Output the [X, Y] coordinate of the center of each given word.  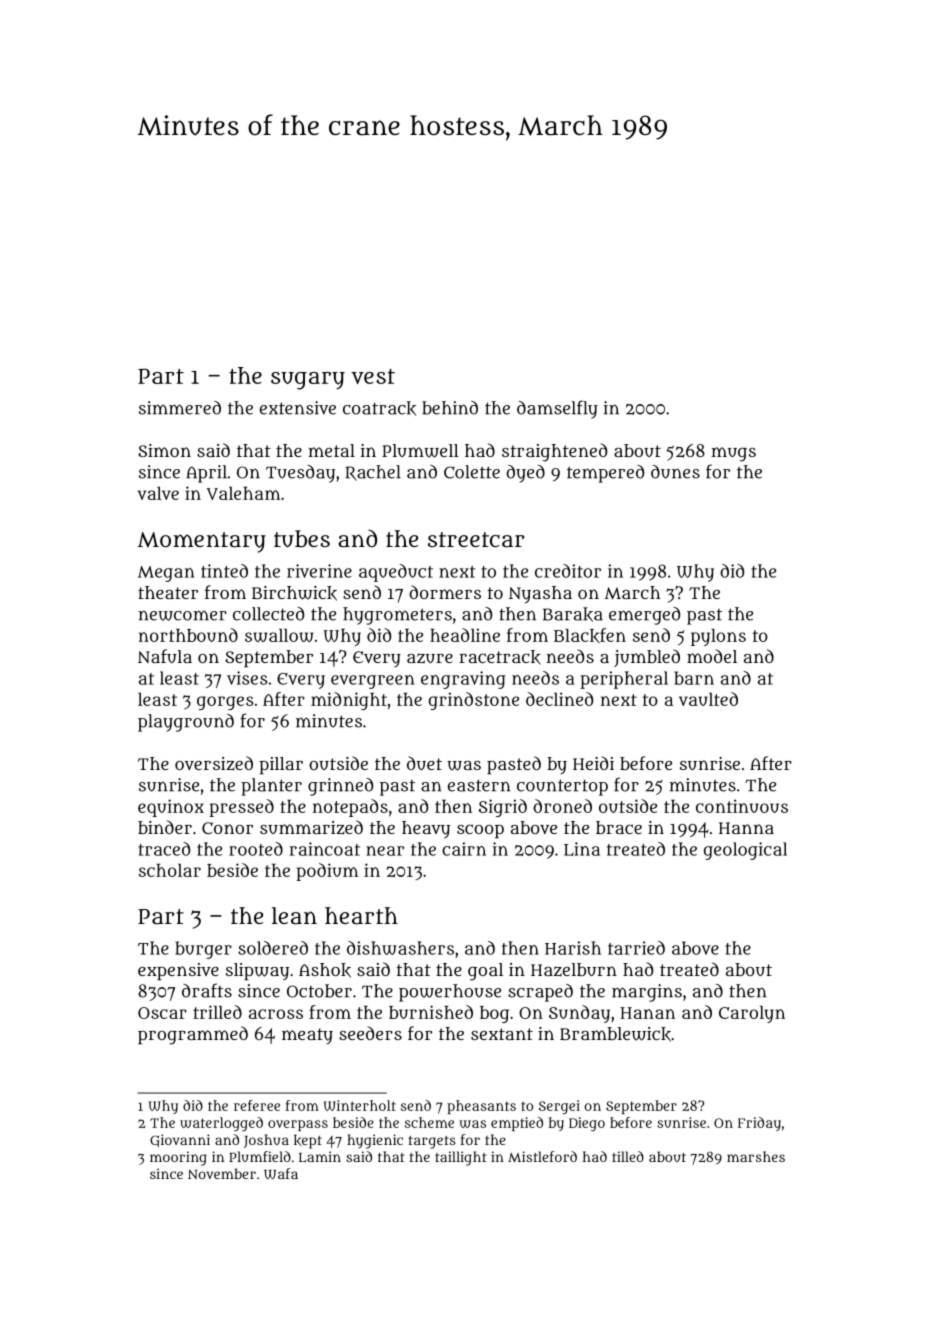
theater [168, 592]
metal [331, 450]
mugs [733, 454]
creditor [568, 571]
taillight [461, 1158]
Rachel [373, 473]
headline [465, 635]
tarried [636, 948]
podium [327, 872]
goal [485, 972]
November [222, 1173]
